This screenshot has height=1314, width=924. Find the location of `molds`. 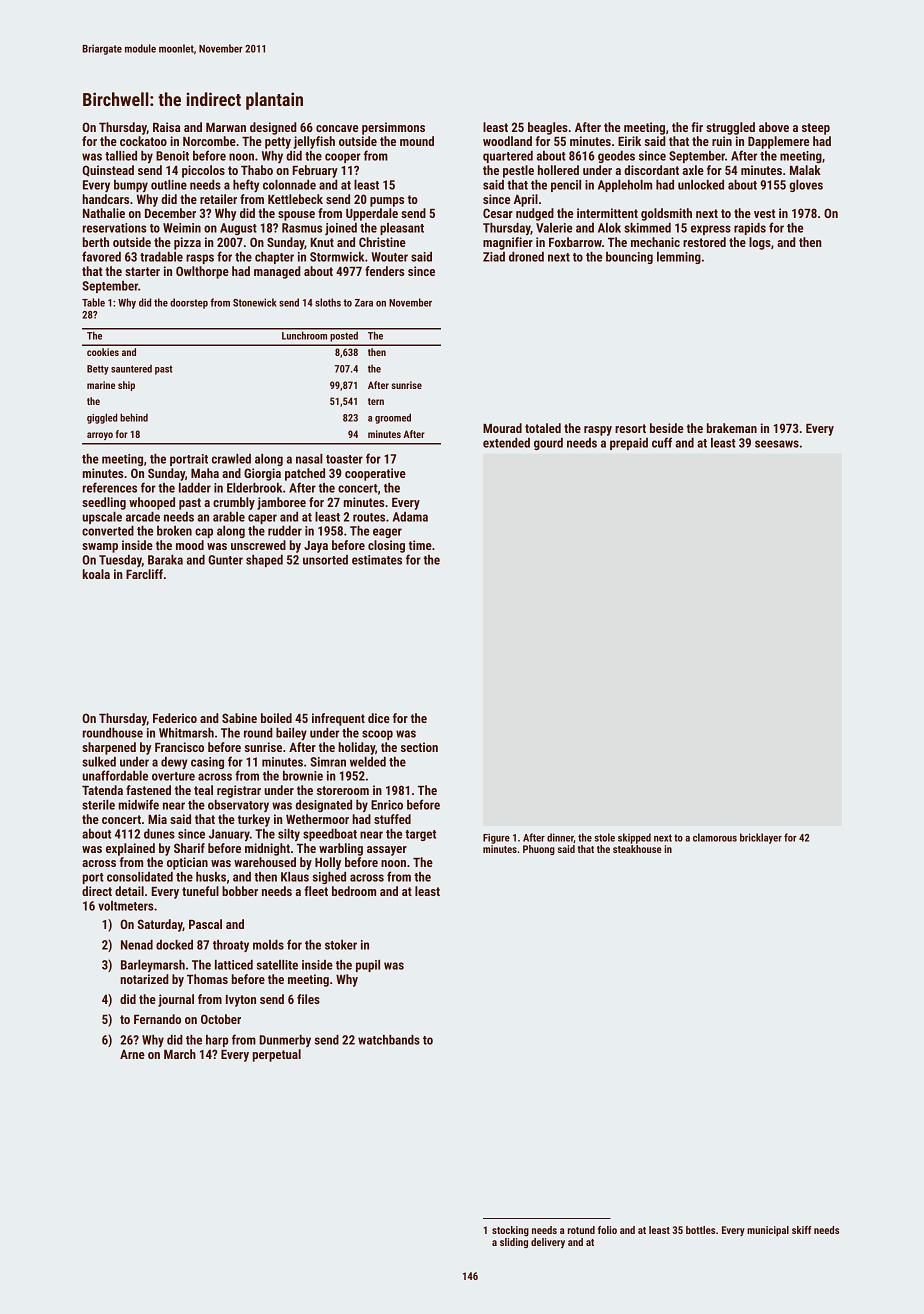

molds is located at coordinates (268, 945).
